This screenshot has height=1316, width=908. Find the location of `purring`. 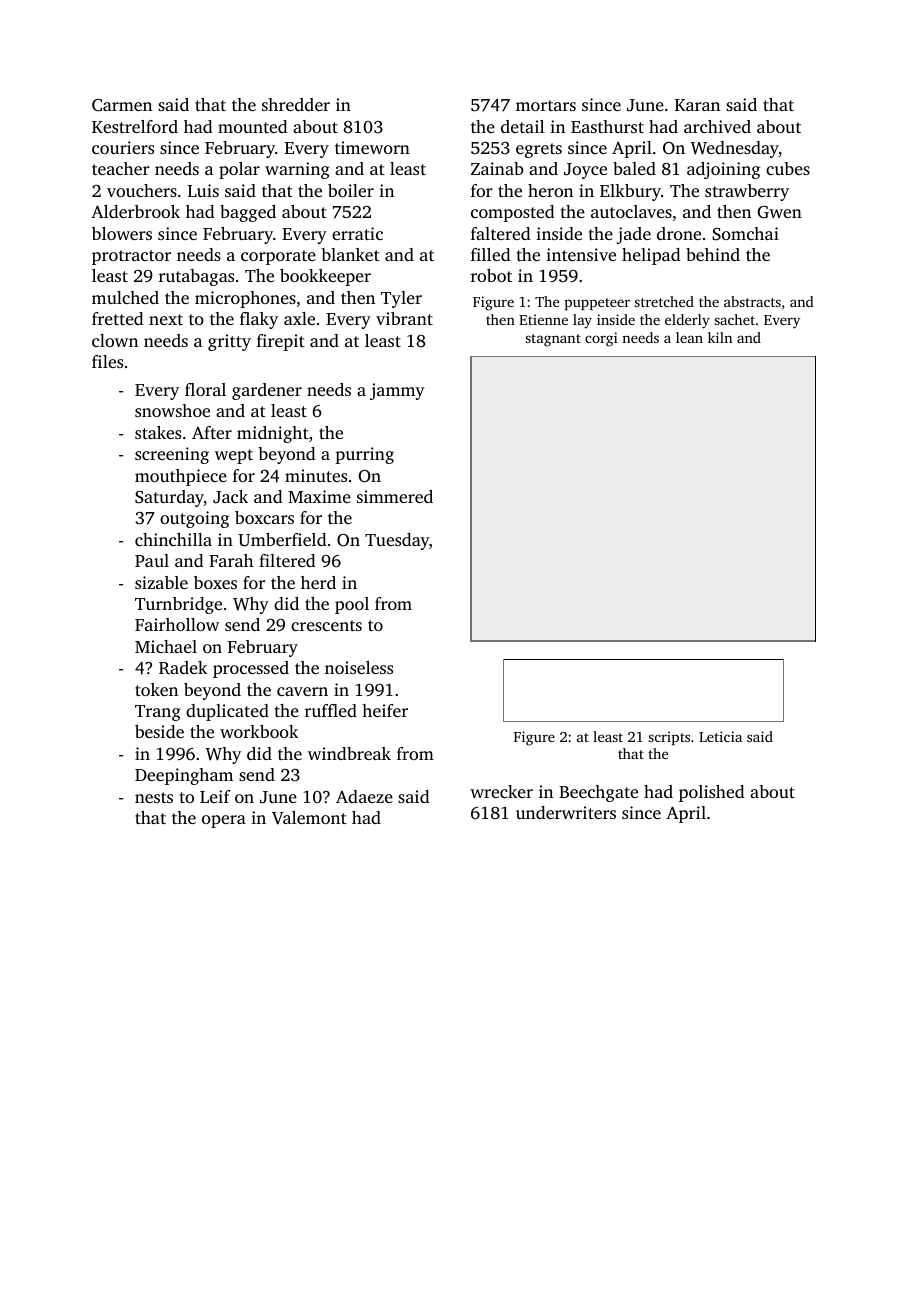

purring is located at coordinates (364, 455).
